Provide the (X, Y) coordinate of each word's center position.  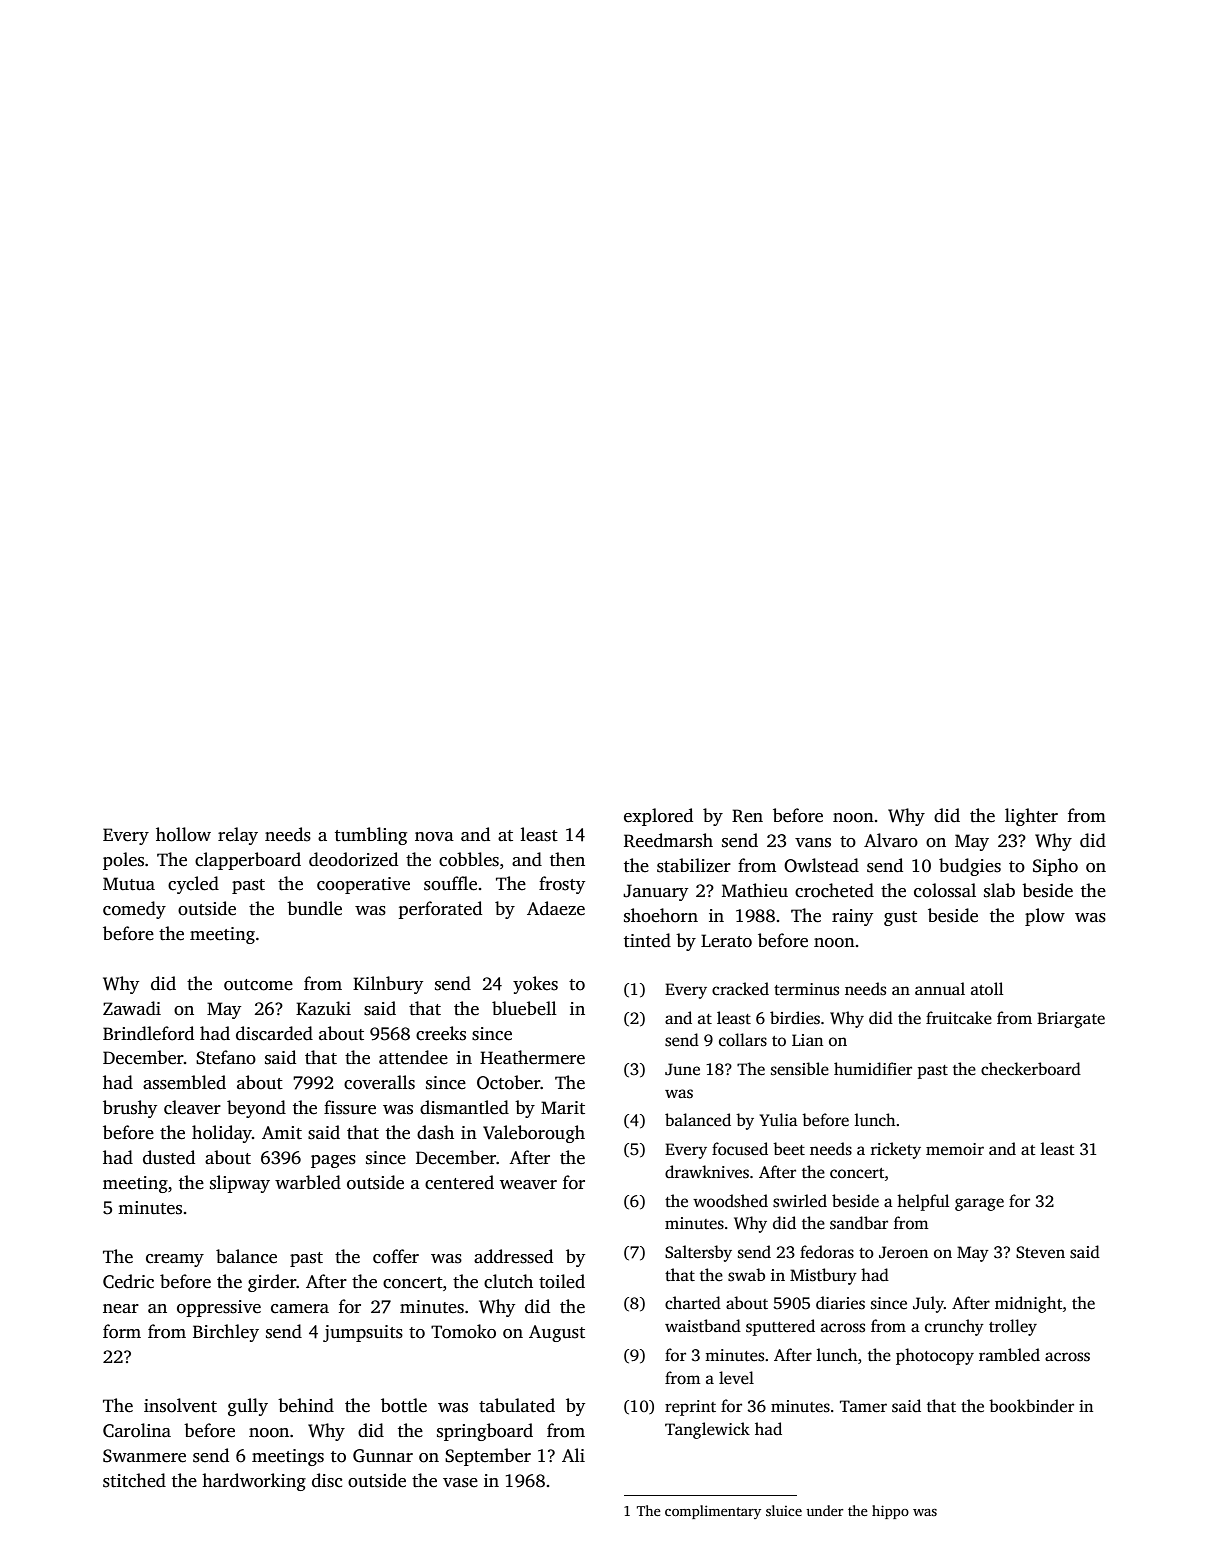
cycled (193, 885)
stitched (134, 1480)
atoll (987, 989)
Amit (282, 1133)
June (682, 1069)
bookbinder (1031, 1406)
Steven (1040, 1252)
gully (248, 1407)
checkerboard (1031, 1069)
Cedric (128, 1281)
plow (1045, 917)
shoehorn (661, 915)
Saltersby (698, 1253)
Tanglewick (707, 1430)
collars (743, 1040)
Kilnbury (388, 985)
